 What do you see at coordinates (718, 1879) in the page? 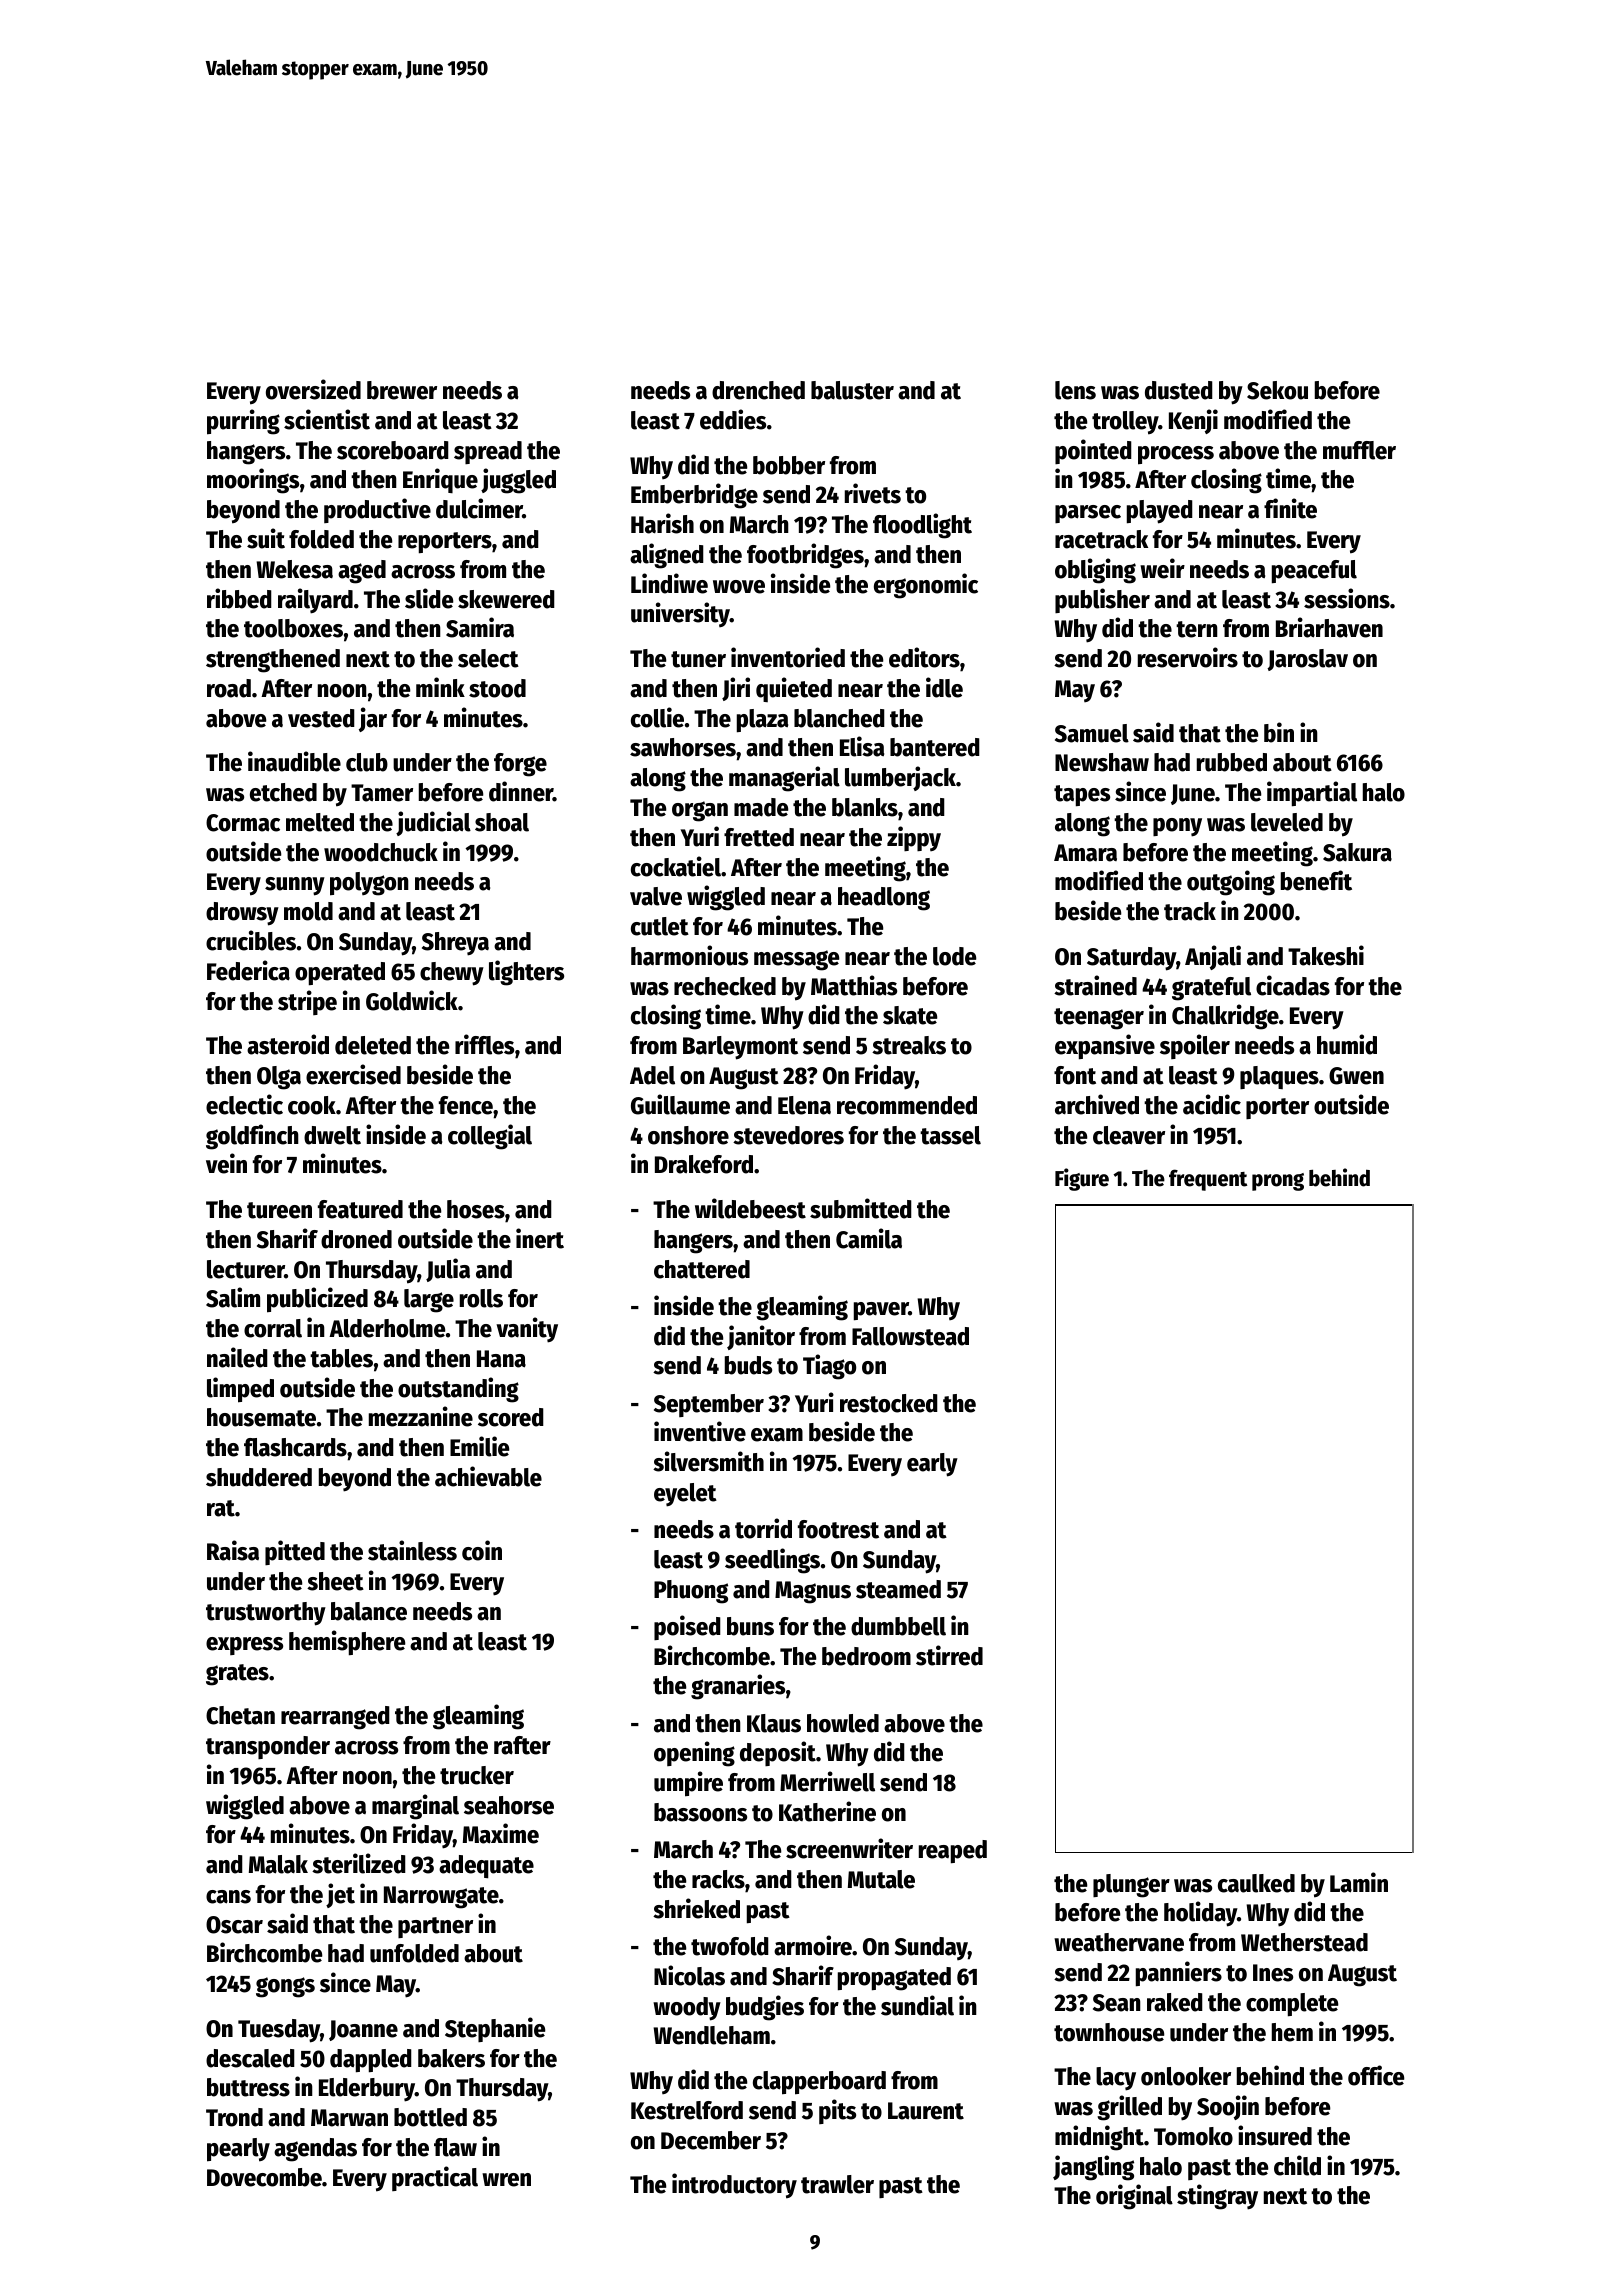
I see `racks` at bounding box center [718, 1879].
